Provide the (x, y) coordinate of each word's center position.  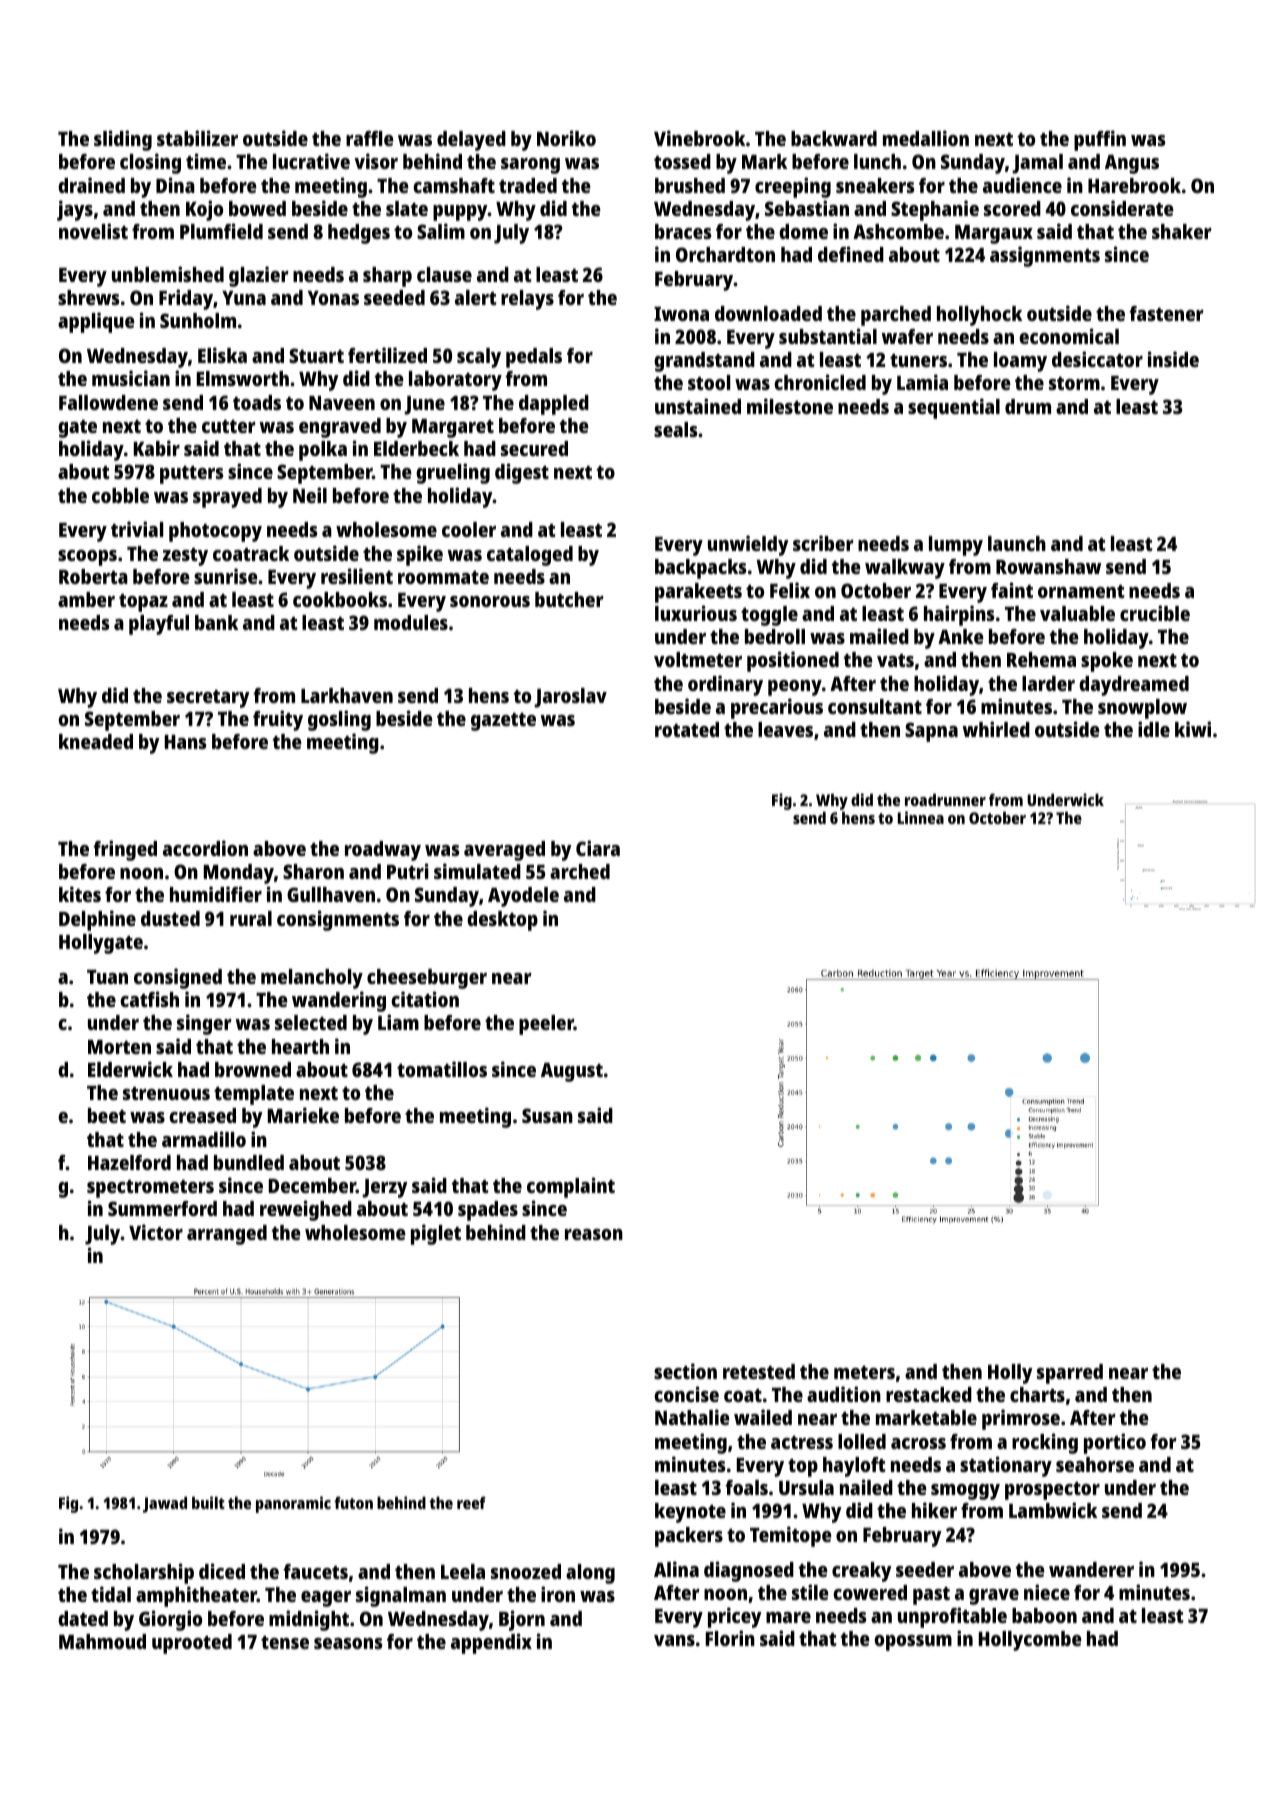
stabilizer (197, 138)
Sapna (931, 732)
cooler (469, 529)
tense (285, 1642)
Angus (1132, 164)
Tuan (107, 977)
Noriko (566, 138)
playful (159, 625)
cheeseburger (427, 979)
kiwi (1193, 729)
